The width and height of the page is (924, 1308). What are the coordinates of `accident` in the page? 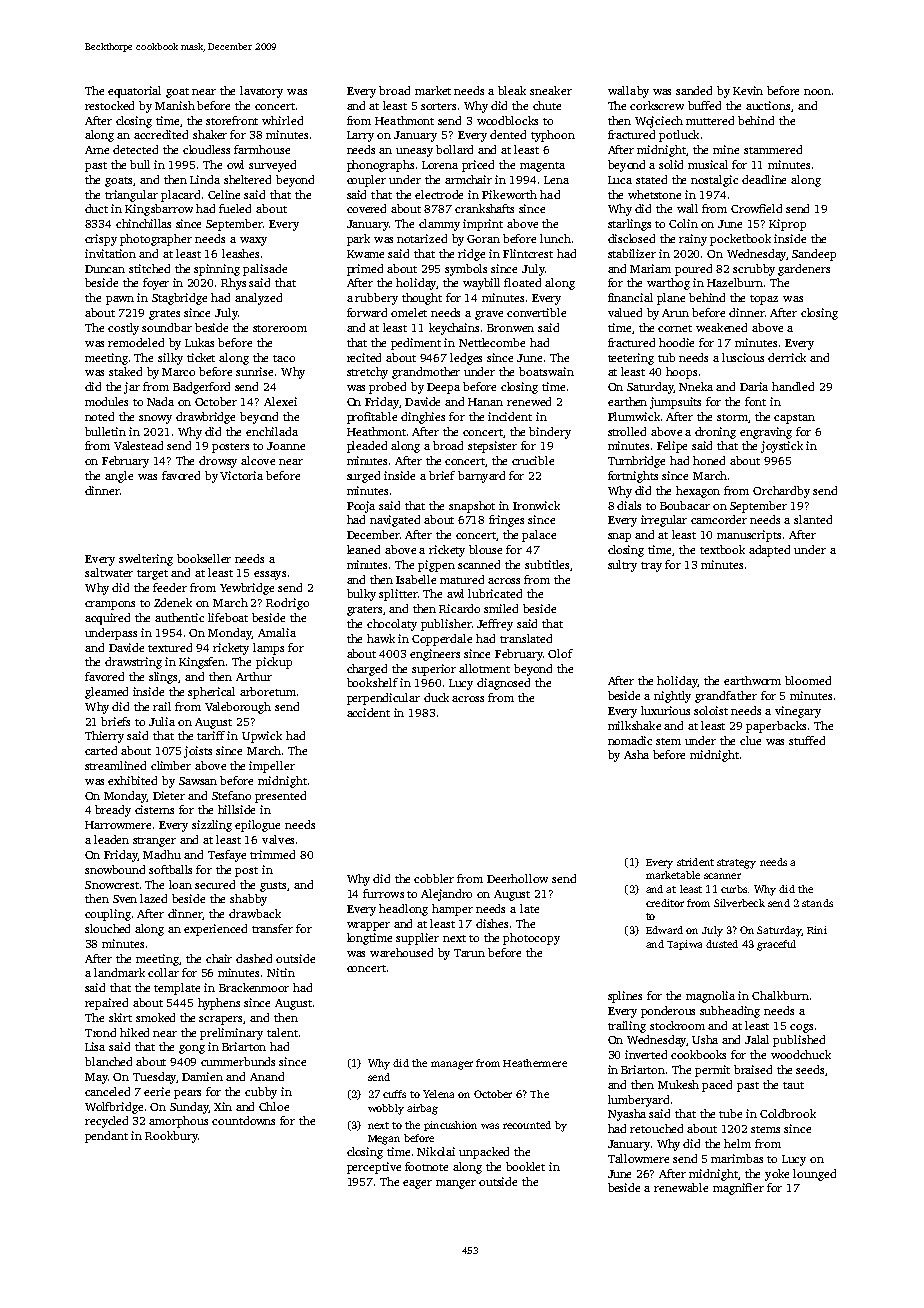 It's located at (368, 712).
